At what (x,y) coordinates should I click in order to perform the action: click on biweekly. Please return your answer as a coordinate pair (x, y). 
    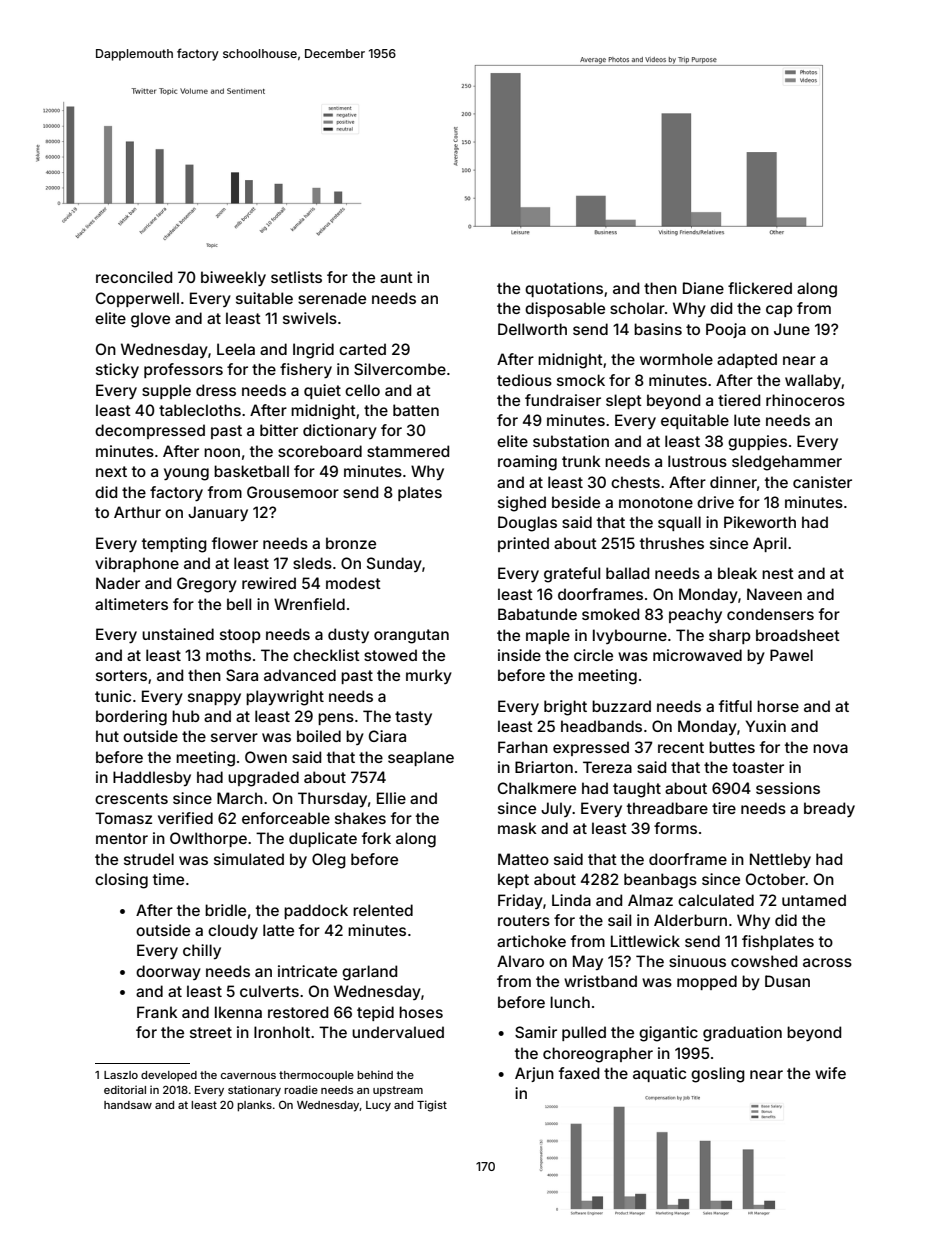
    Looking at the image, I should click on (233, 278).
